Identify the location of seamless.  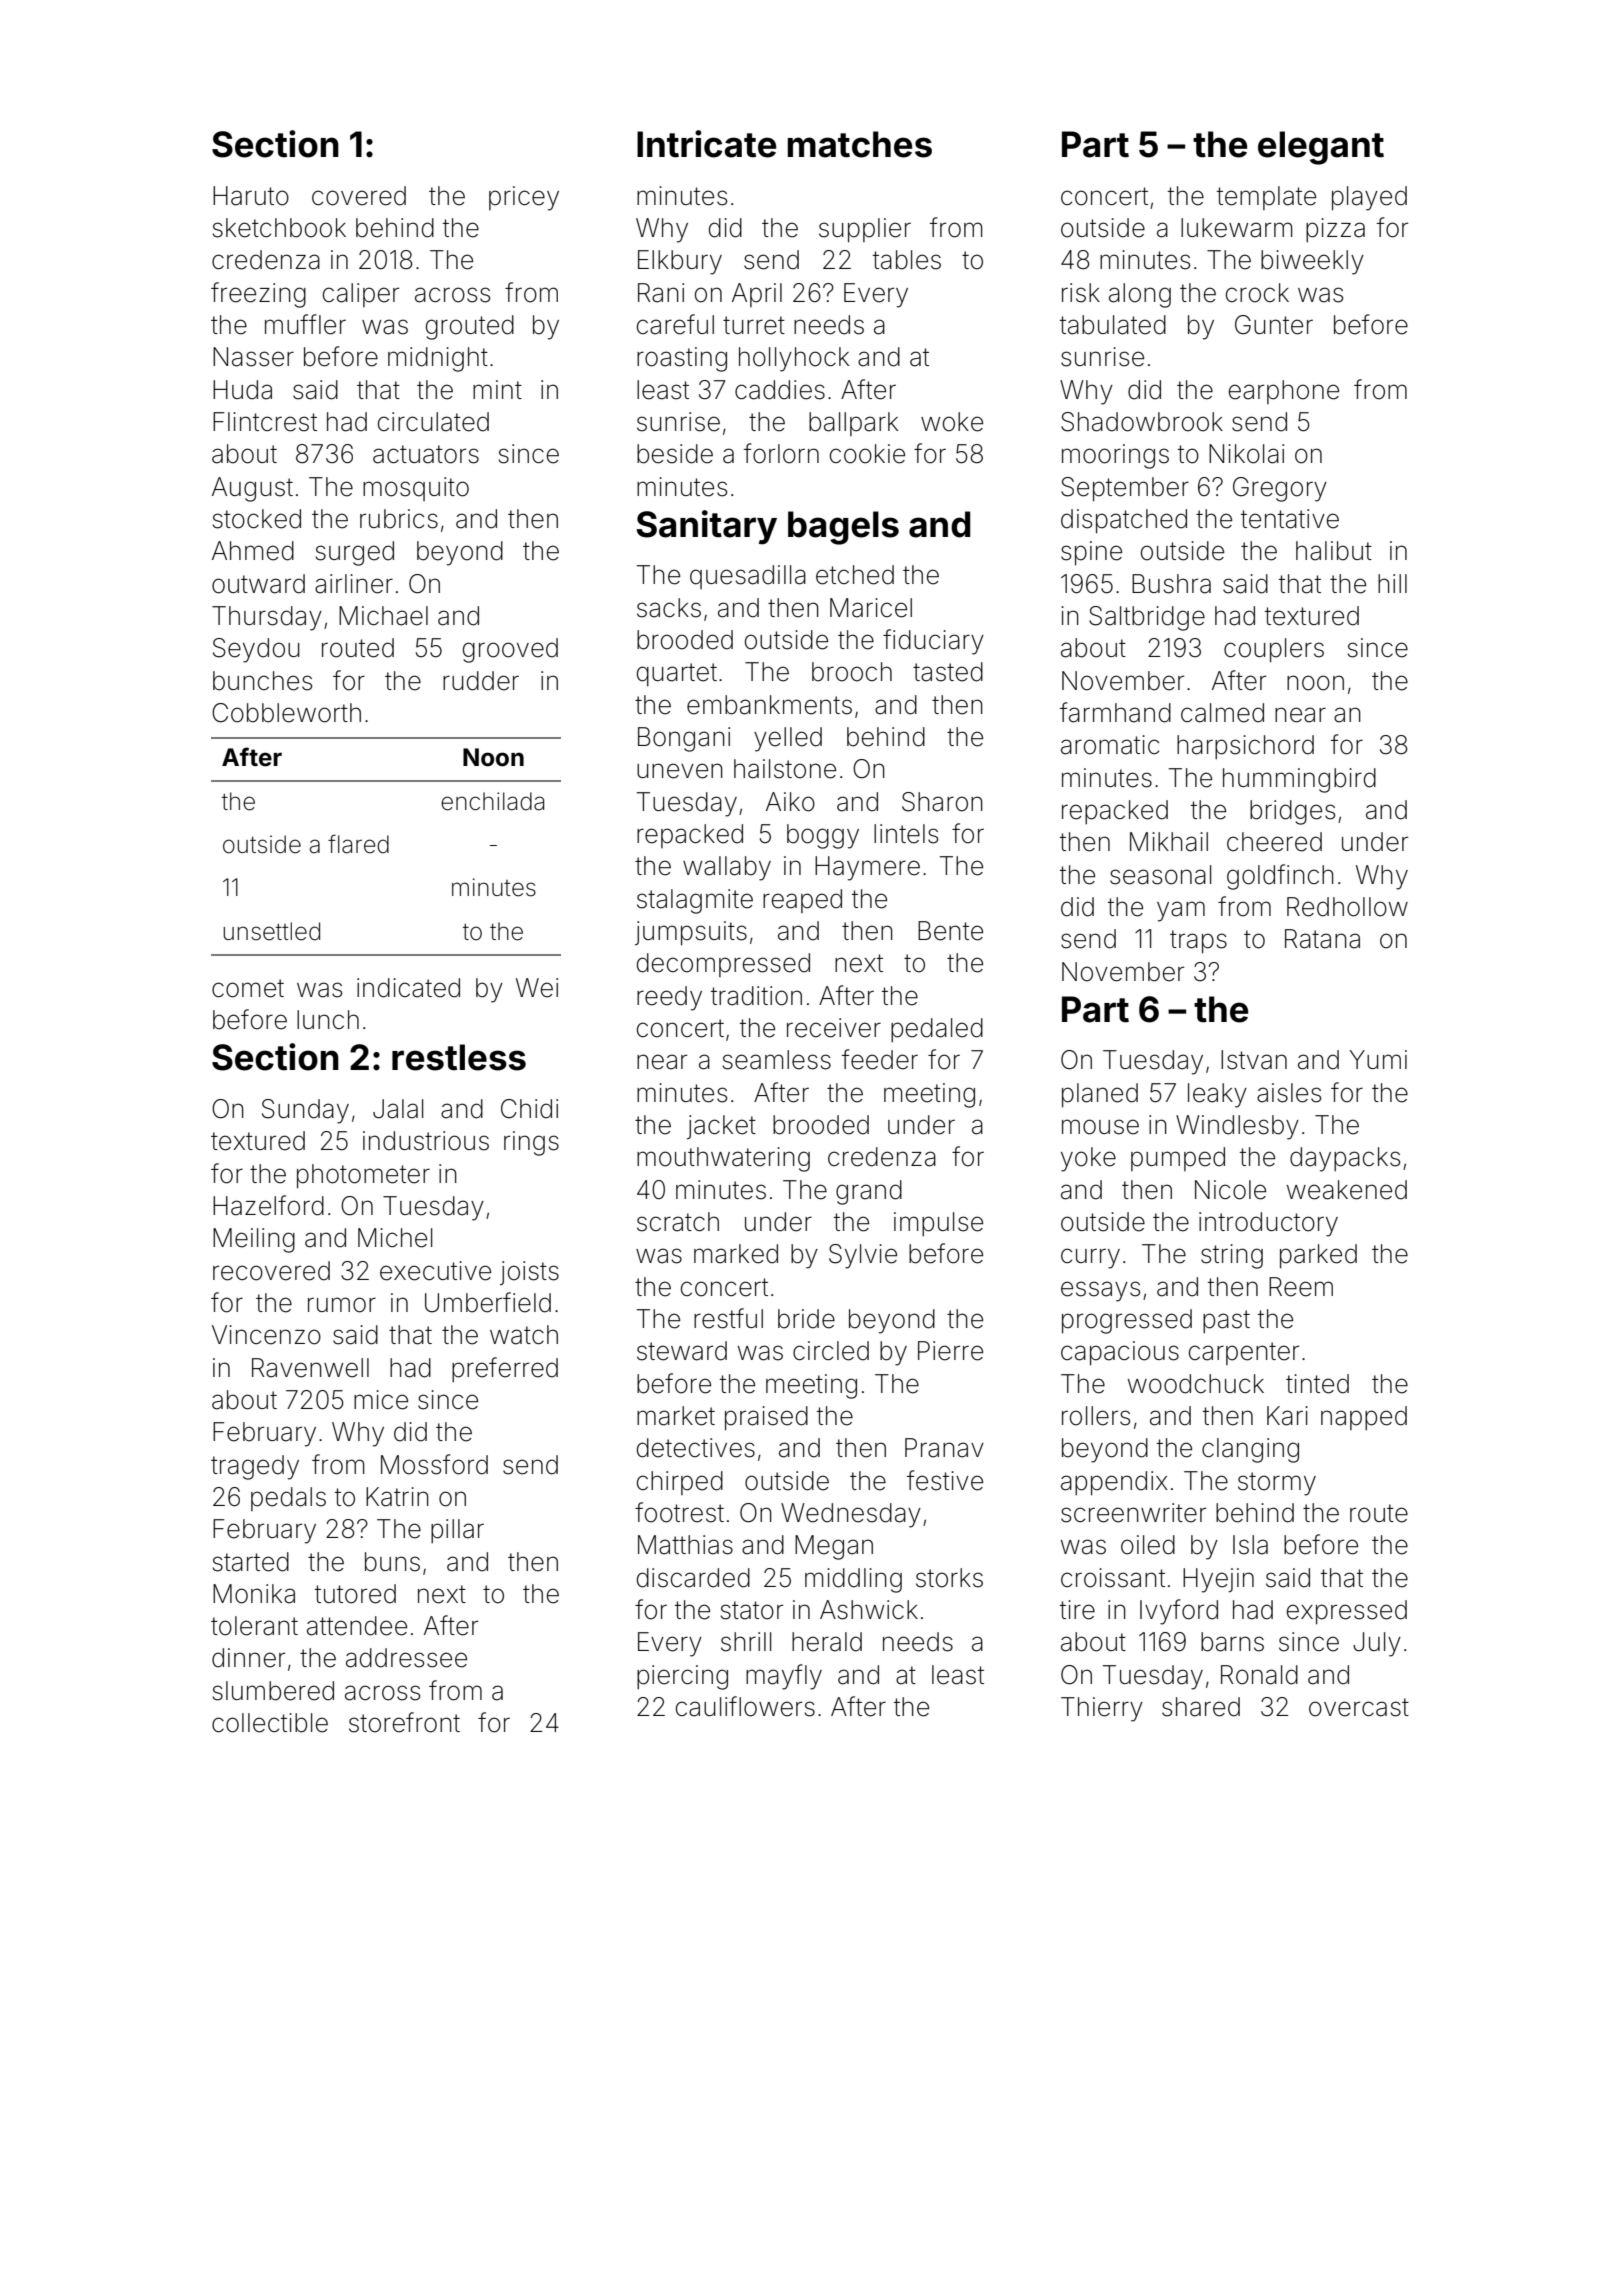
(777, 1060).
